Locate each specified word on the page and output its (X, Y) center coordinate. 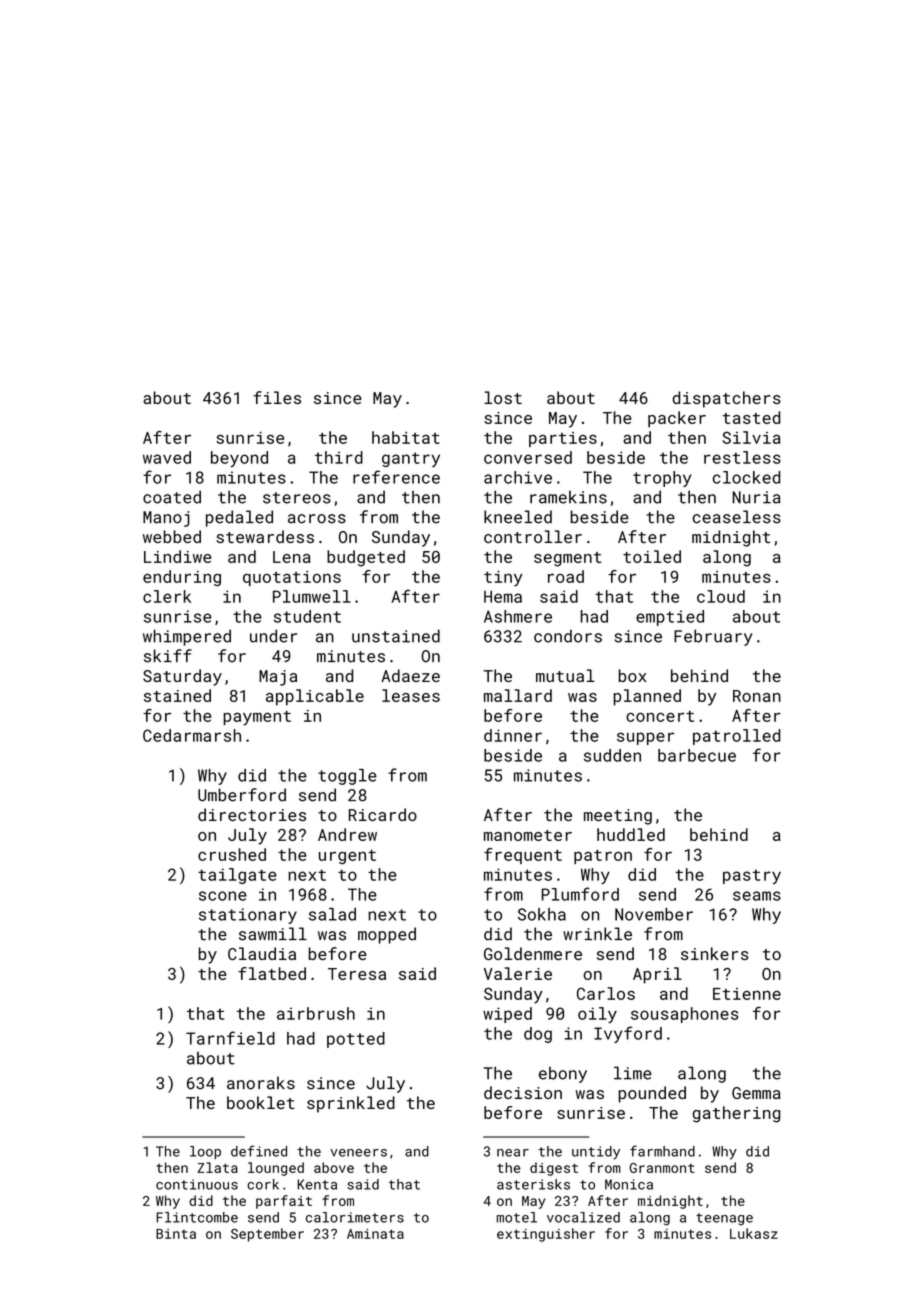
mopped (387, 935)
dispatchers (726, 399)
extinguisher (546, 1235)
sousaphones (685, 1015)
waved (167, 457)
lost (503, 397)
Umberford (242, 795)
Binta (176, 1234)
